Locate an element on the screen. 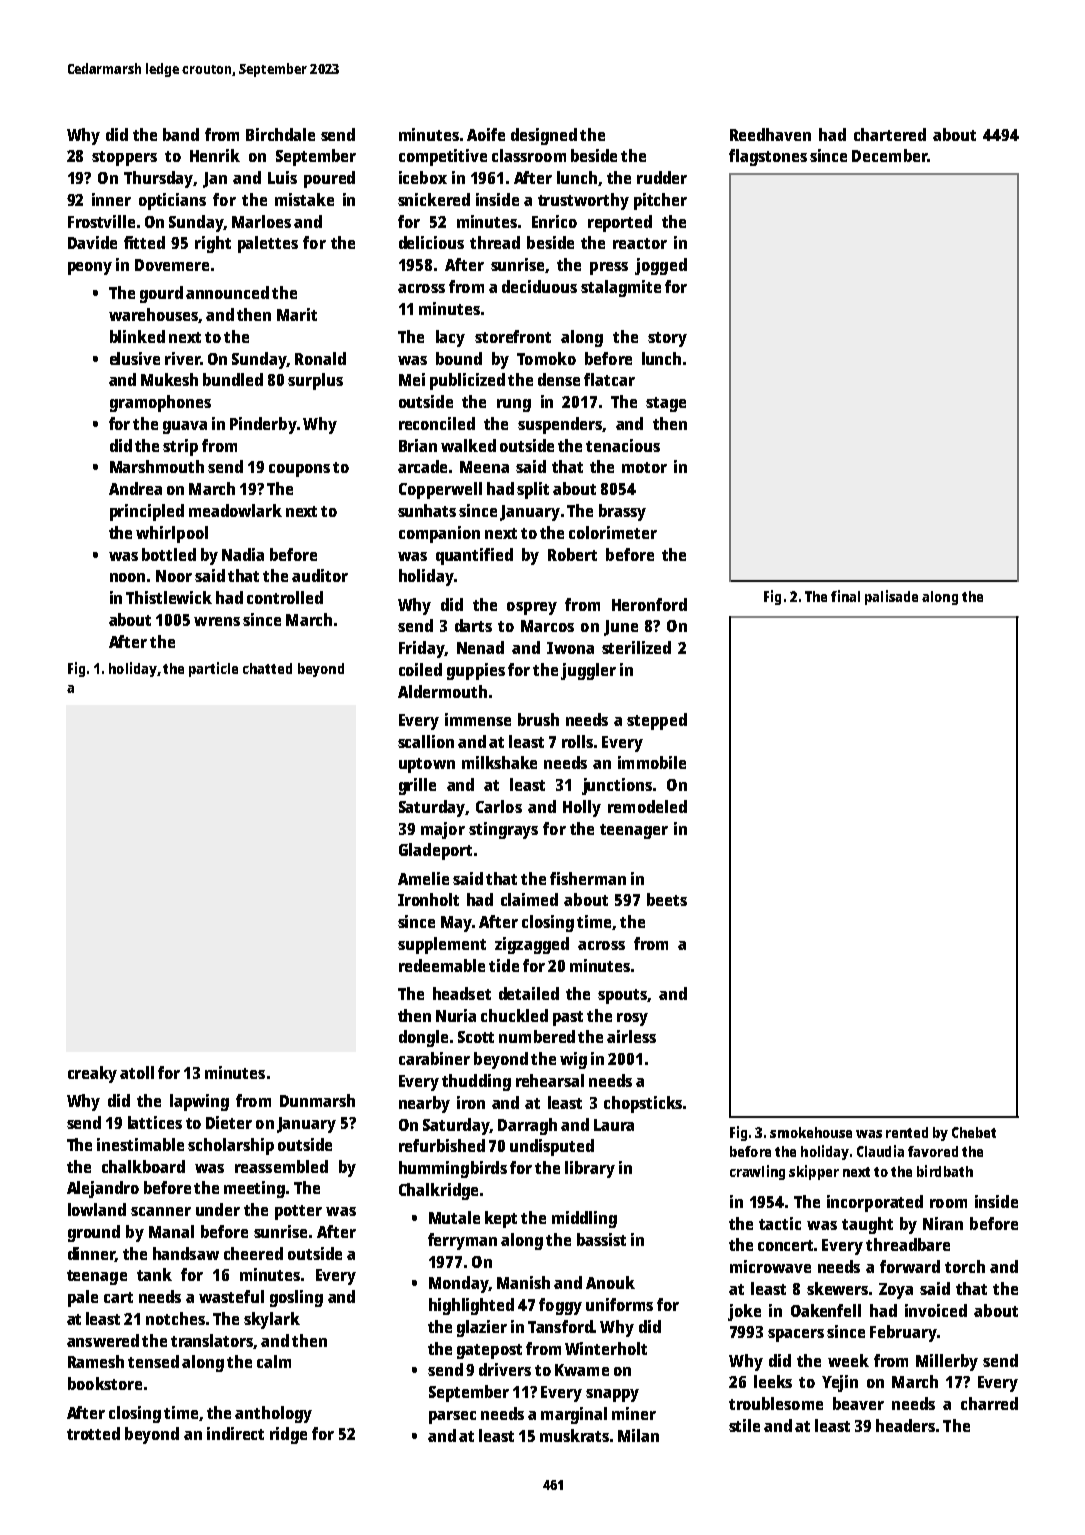 The image size is (1085, 1535). chartered is located at coordinates (890, 134).
